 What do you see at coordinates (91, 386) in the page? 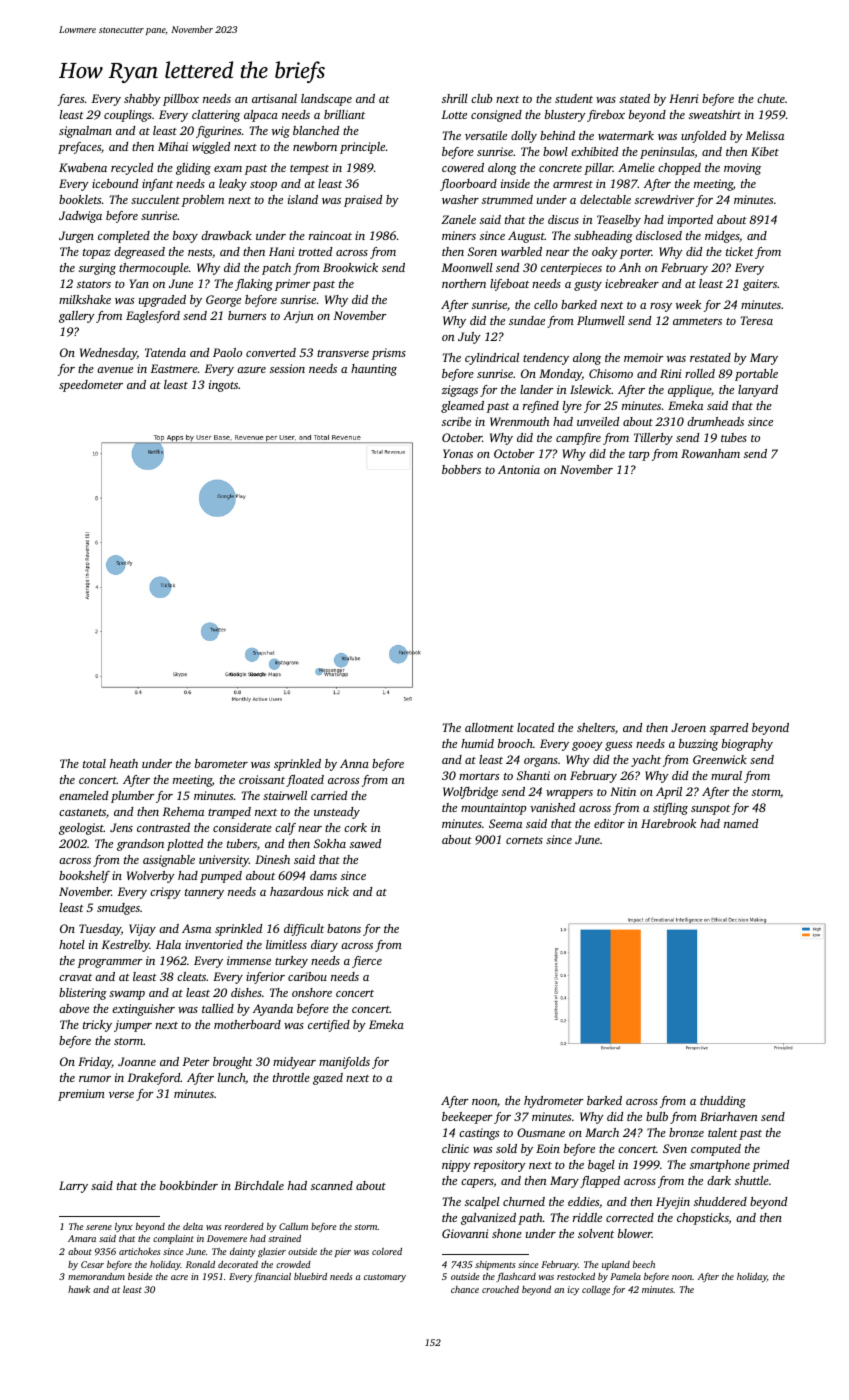
I see `speedometer` at bounding box center [91, 386].
